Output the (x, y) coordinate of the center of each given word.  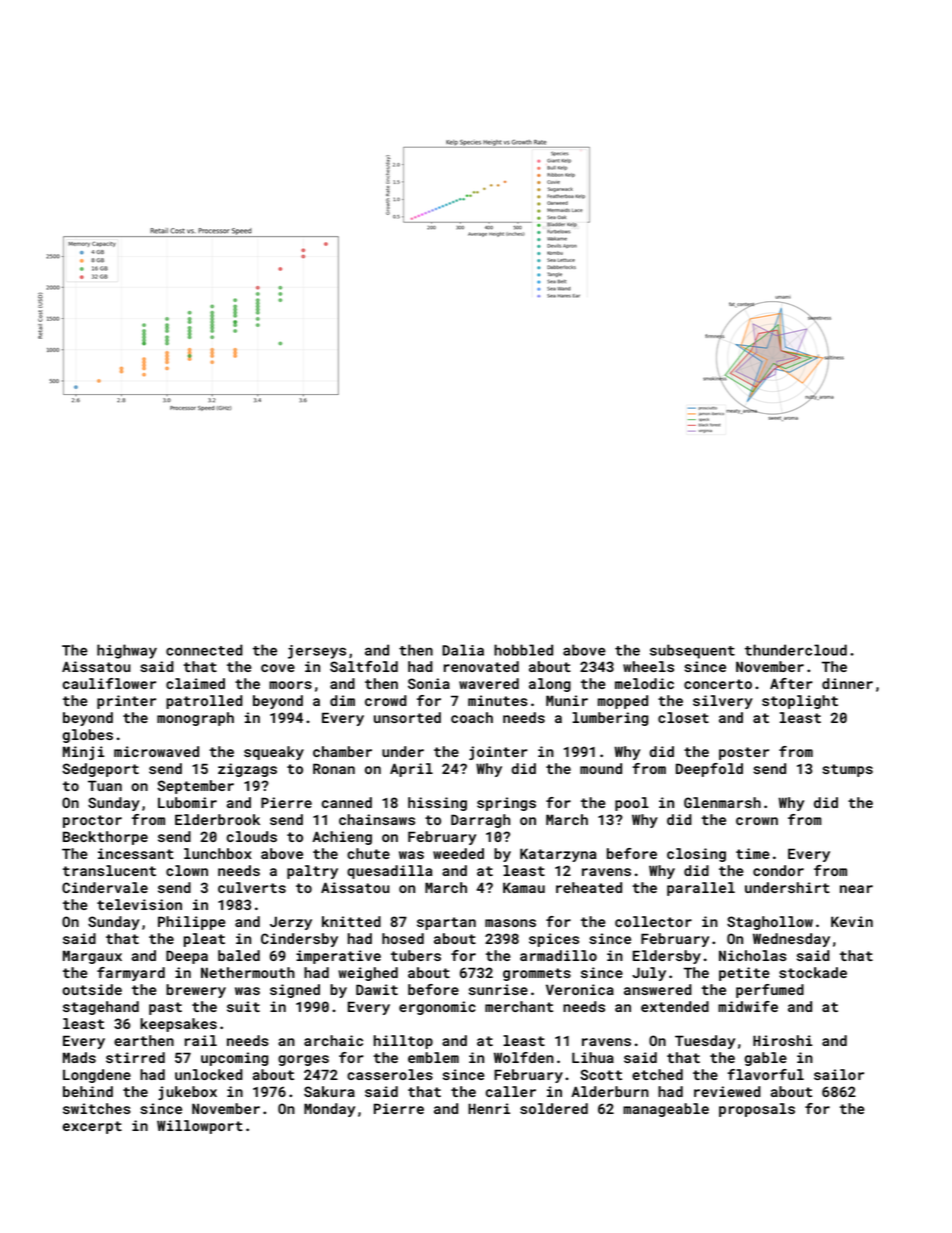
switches (97, 1108)
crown (757, 821)
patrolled (204, 702)
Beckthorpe (105, 838)
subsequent (692, 651)
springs (506, 804)
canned (347, 802)
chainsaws (377, 819)
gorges (303, 1060)
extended (675, 1006)
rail (201, 1040)
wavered (489, 683)
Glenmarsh (722, 802)
